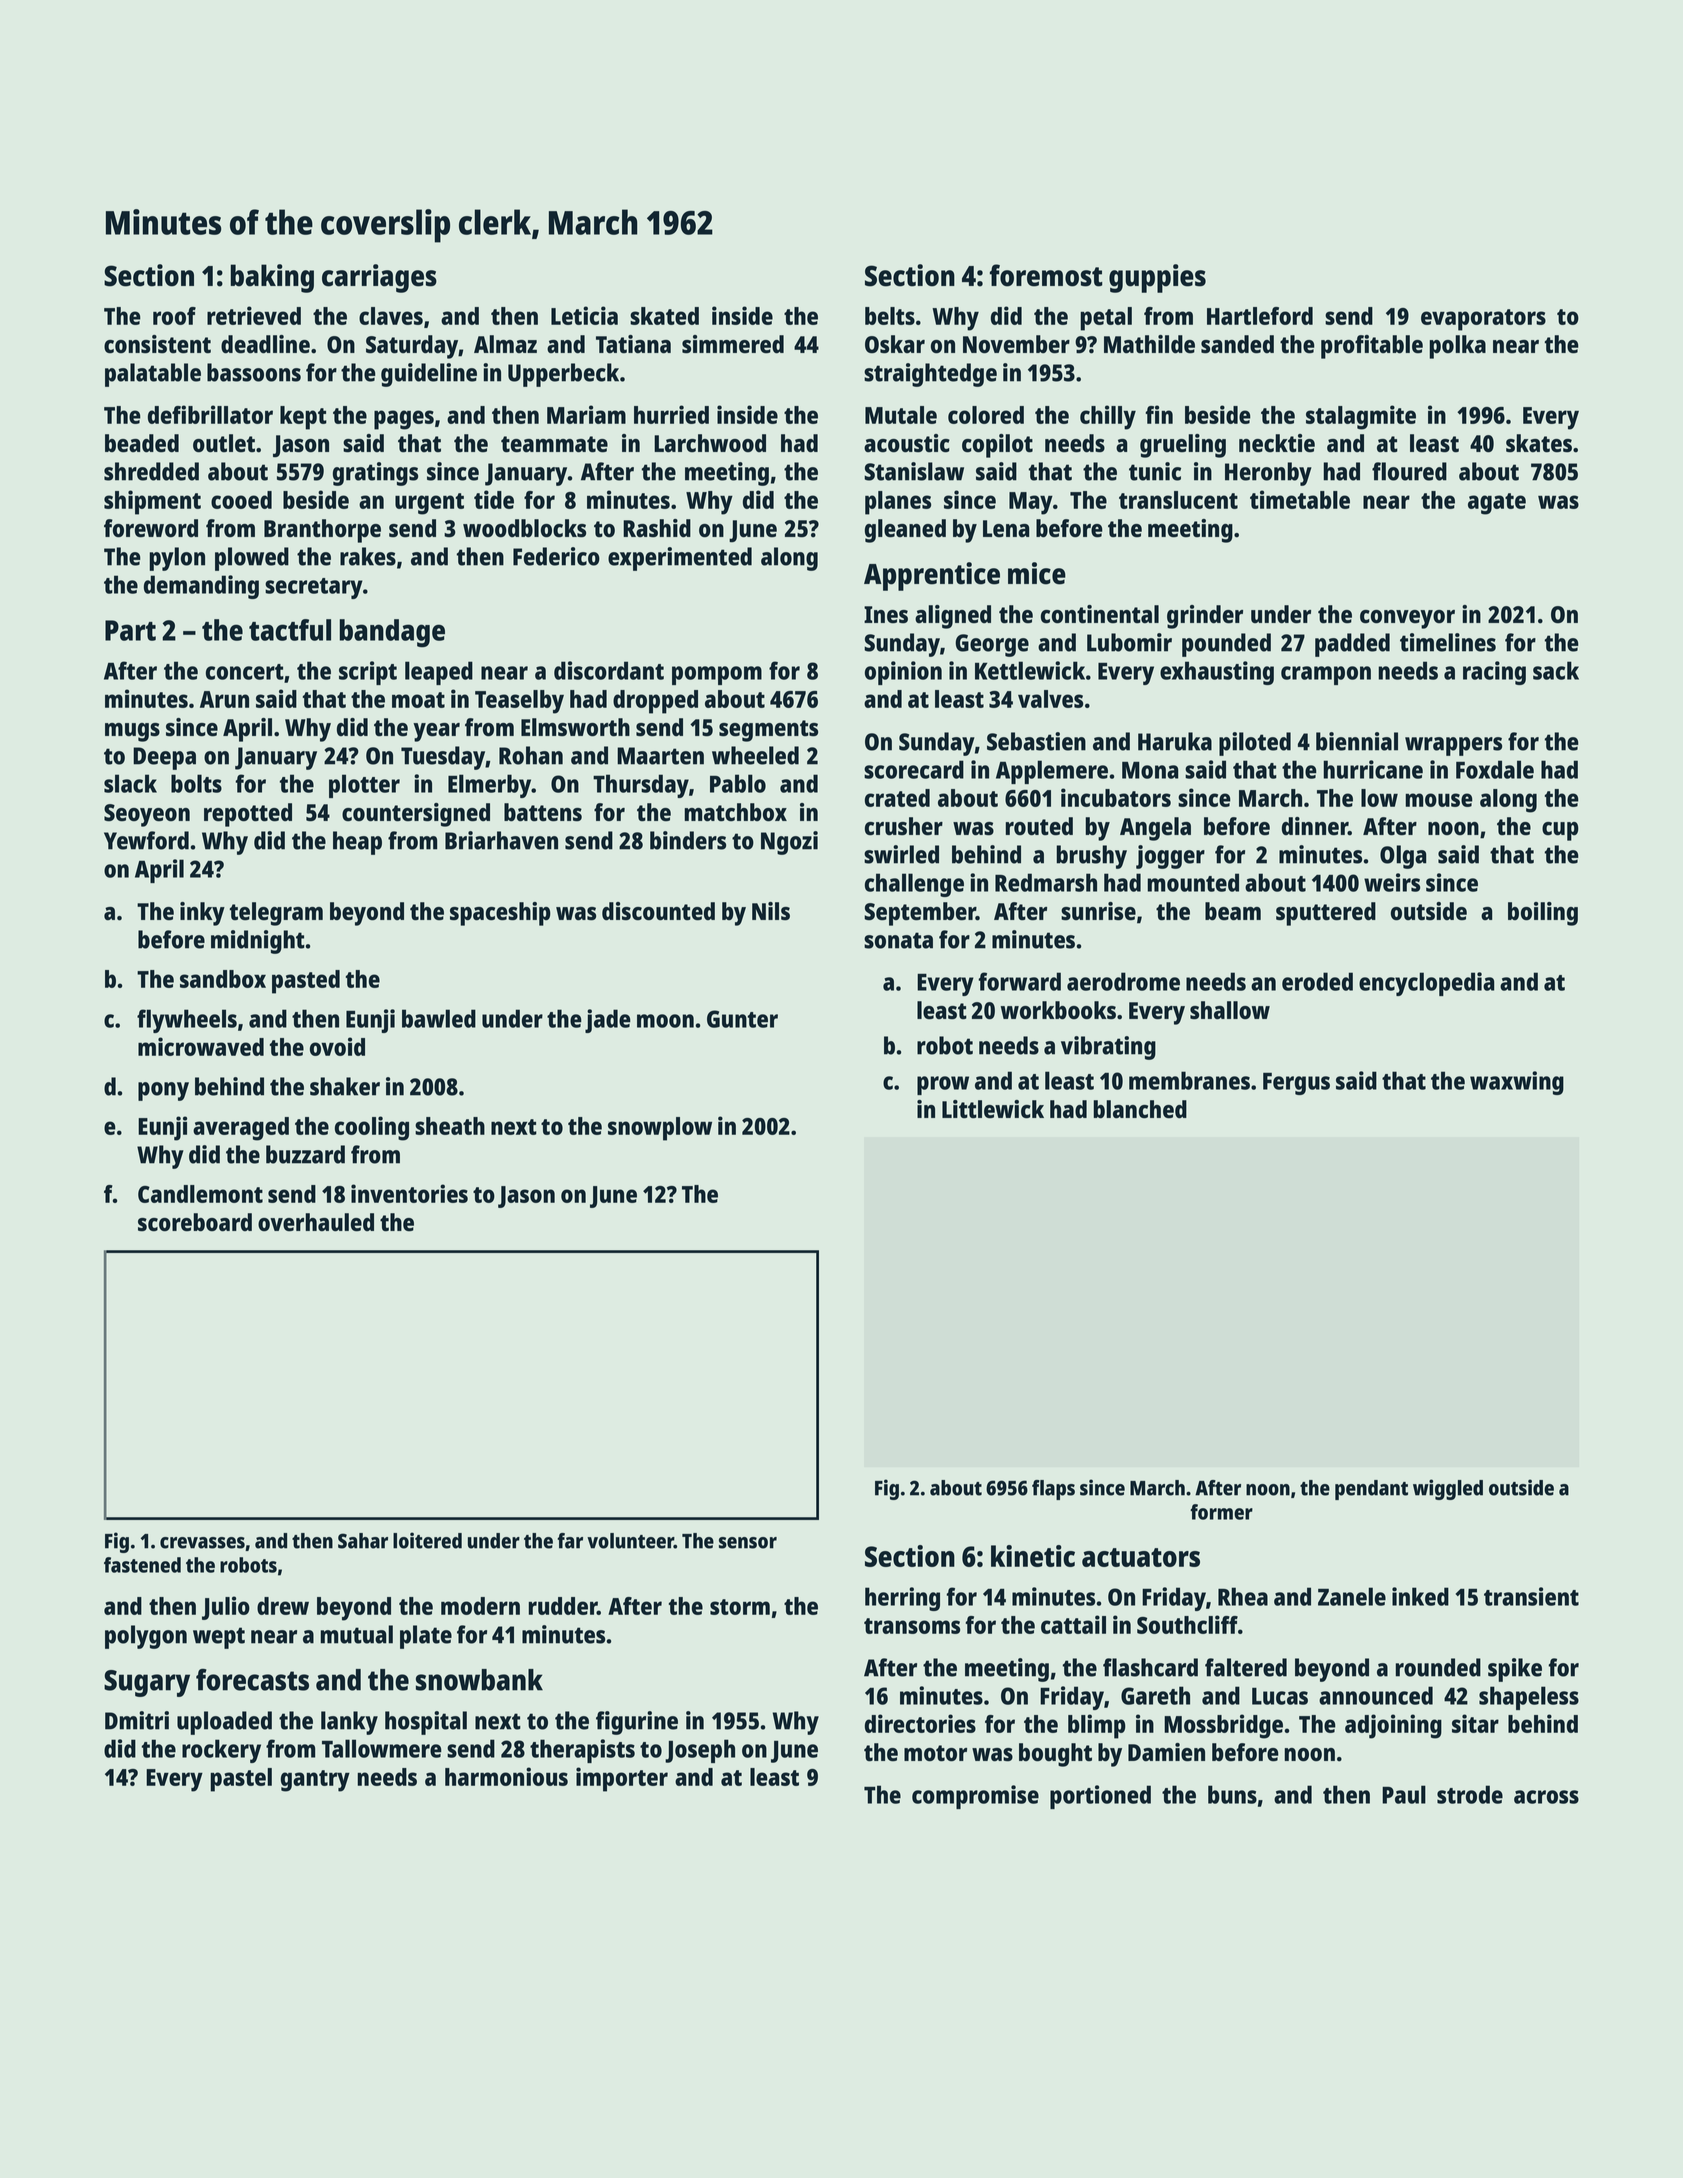 The height and width of the screenshot is (2178, 1683). What do you see at coordinates (272, 278) in the screenshot?
I see `baking` at bounding box center [272, 278].
